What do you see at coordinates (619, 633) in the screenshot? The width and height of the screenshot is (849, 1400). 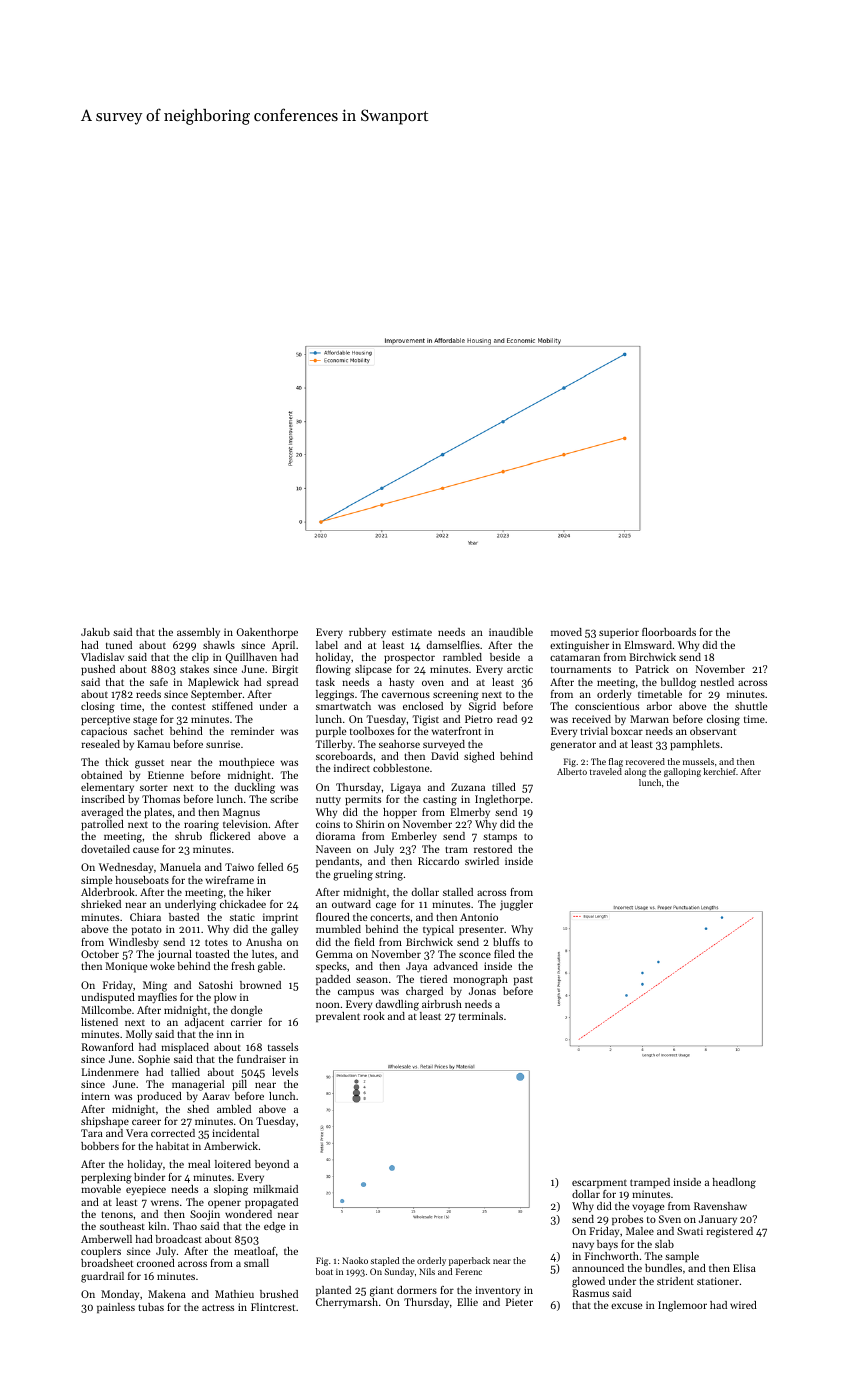 I see `superior` at bounding box center [619, 633].
